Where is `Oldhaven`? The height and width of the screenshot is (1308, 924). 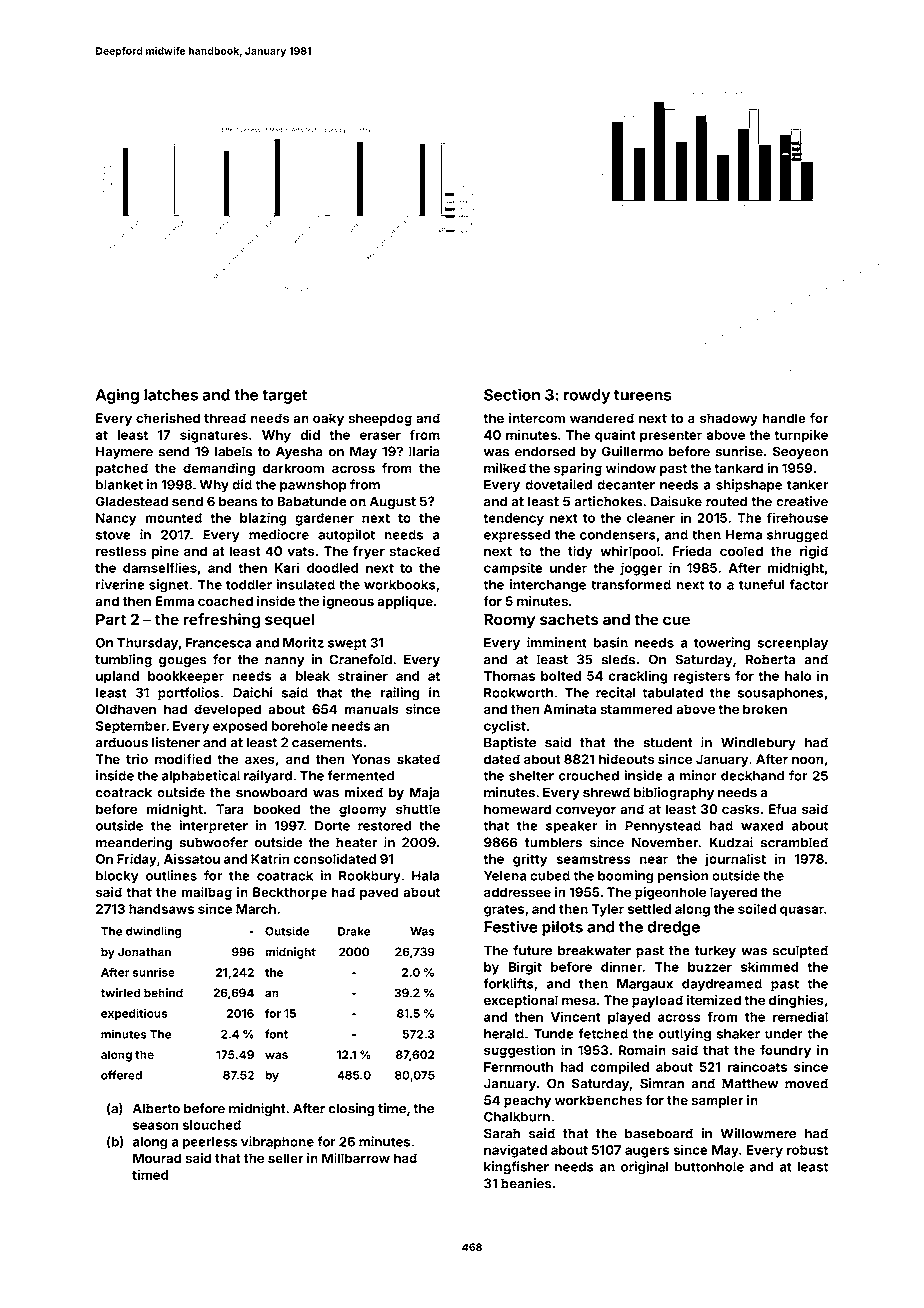
Oldhaven is located at coordinates (126, 709).
